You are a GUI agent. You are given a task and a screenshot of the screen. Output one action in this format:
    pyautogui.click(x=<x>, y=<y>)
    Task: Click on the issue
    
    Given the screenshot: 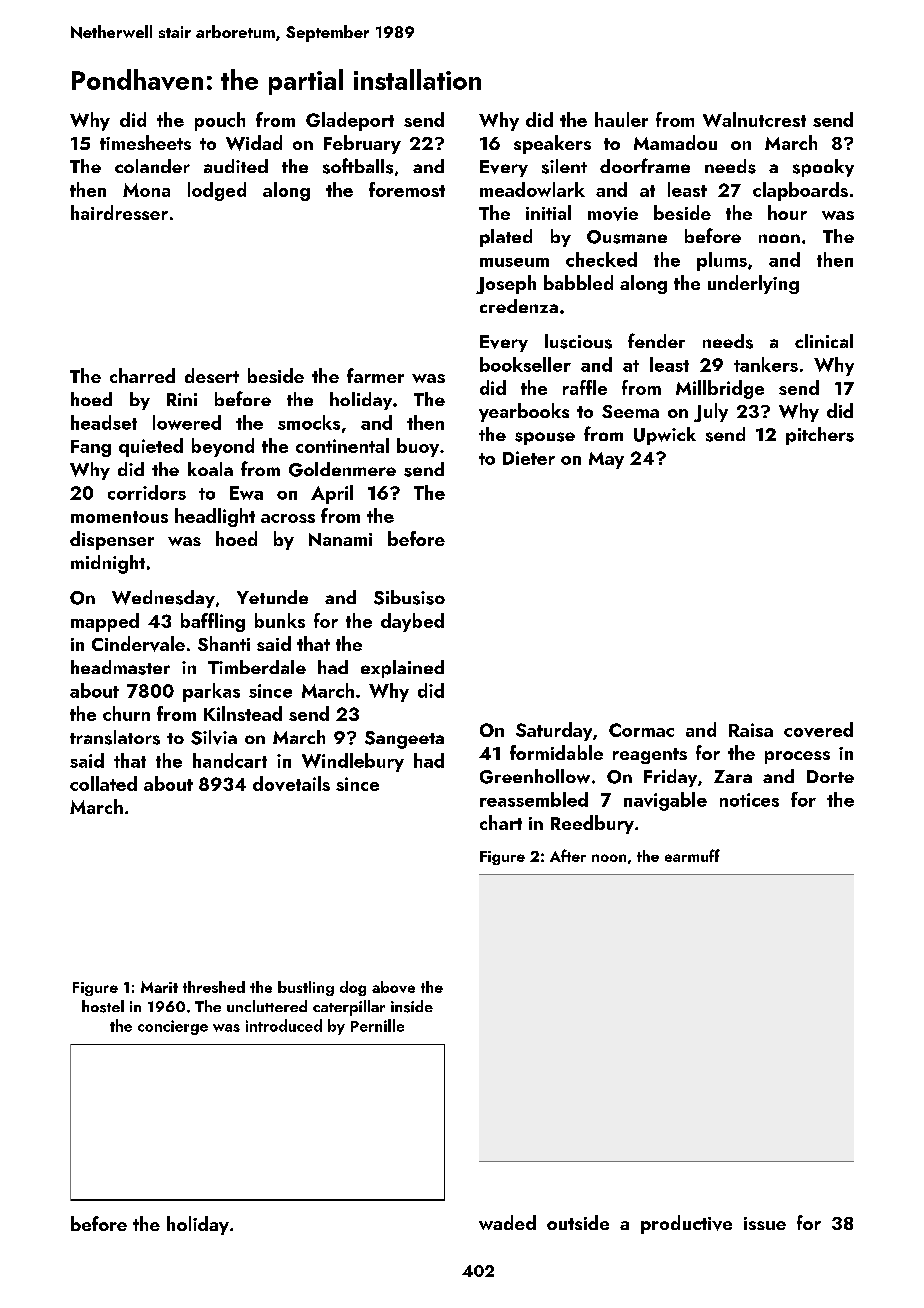 What is the action you would take?
    pyautogui.click(x=765, y=1223)
